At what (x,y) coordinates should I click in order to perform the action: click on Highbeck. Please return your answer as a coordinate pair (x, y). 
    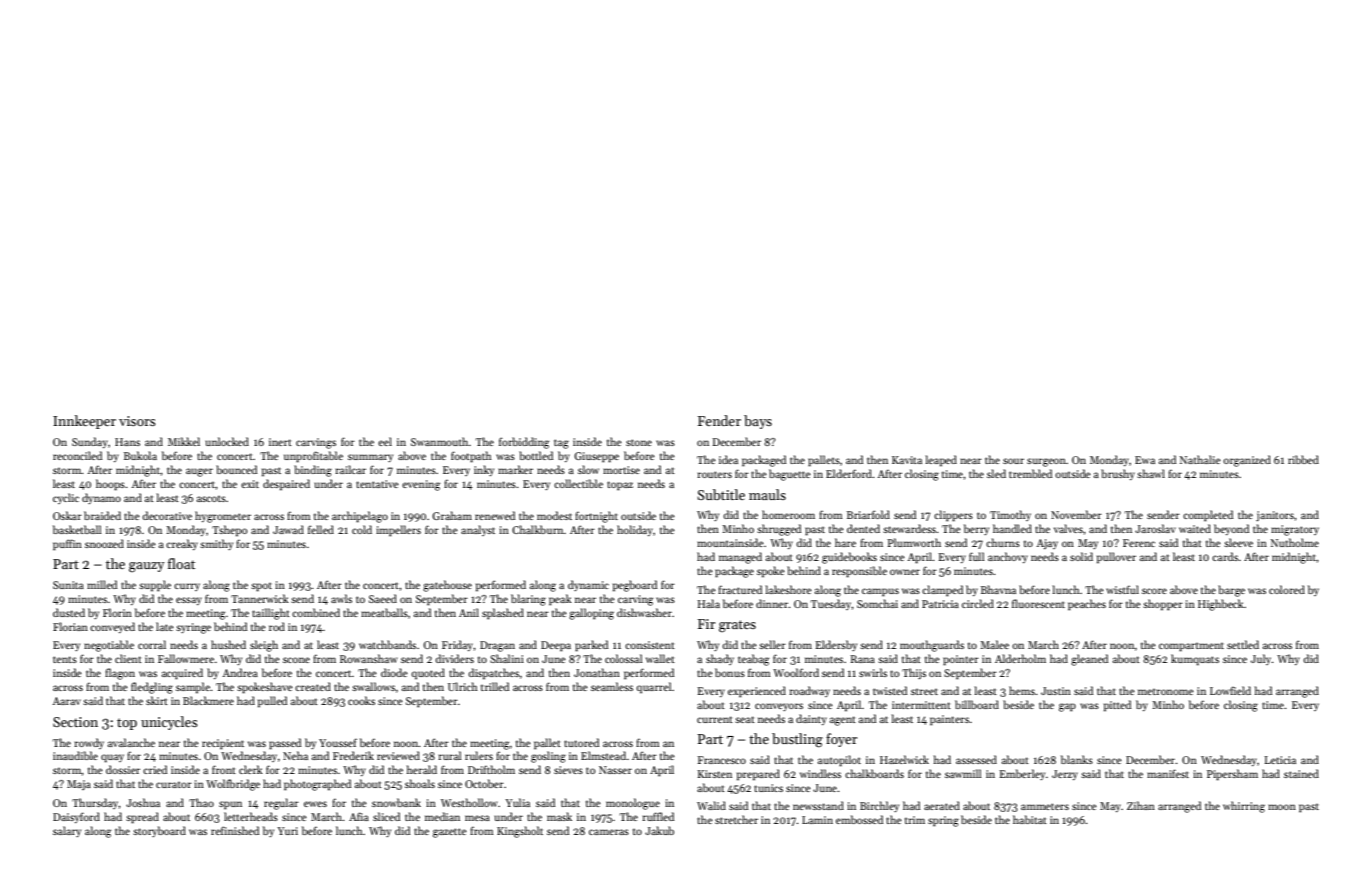
    Looking at the image, I should click on (1221, 605).
